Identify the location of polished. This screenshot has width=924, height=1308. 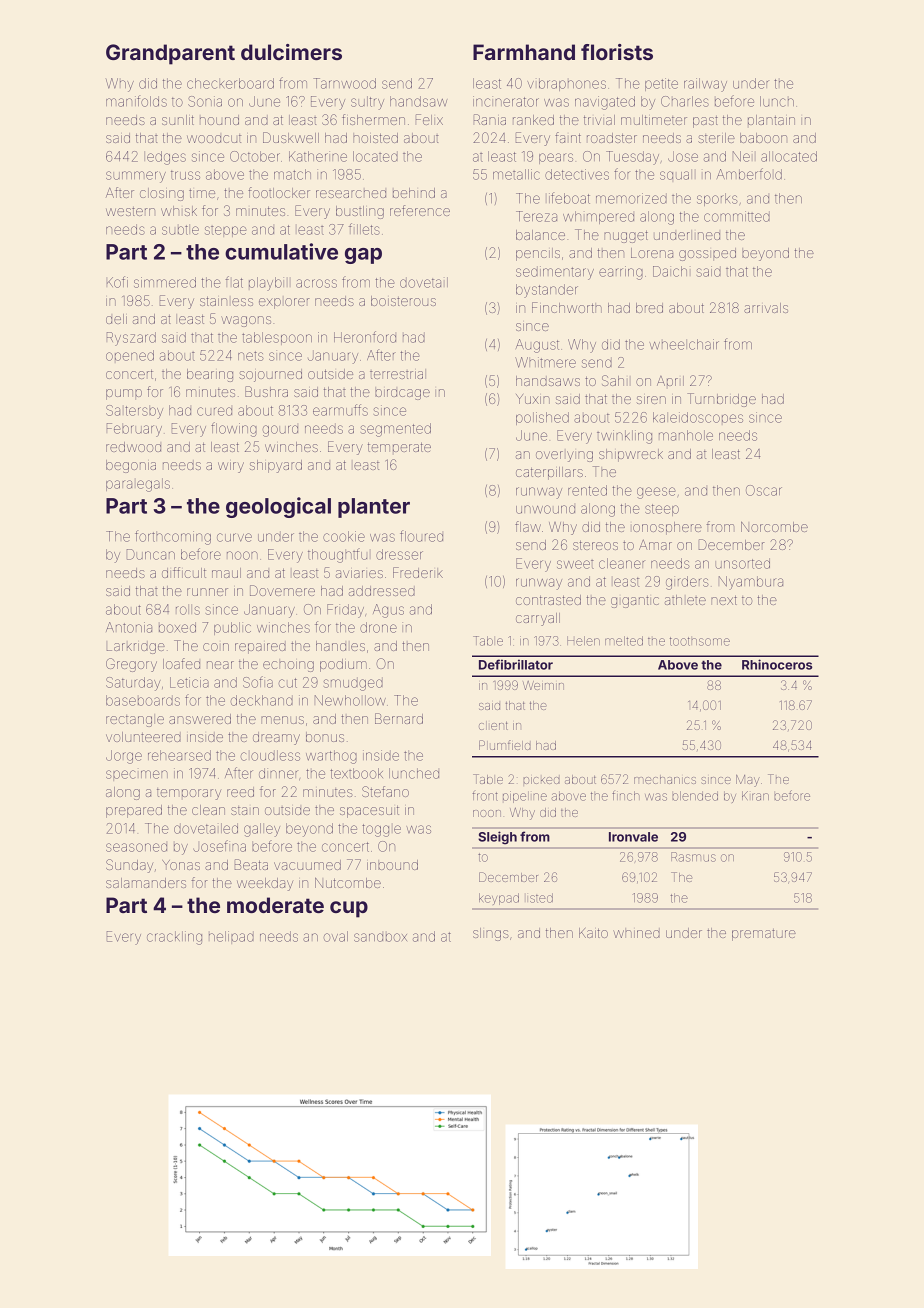
(542, 418).
